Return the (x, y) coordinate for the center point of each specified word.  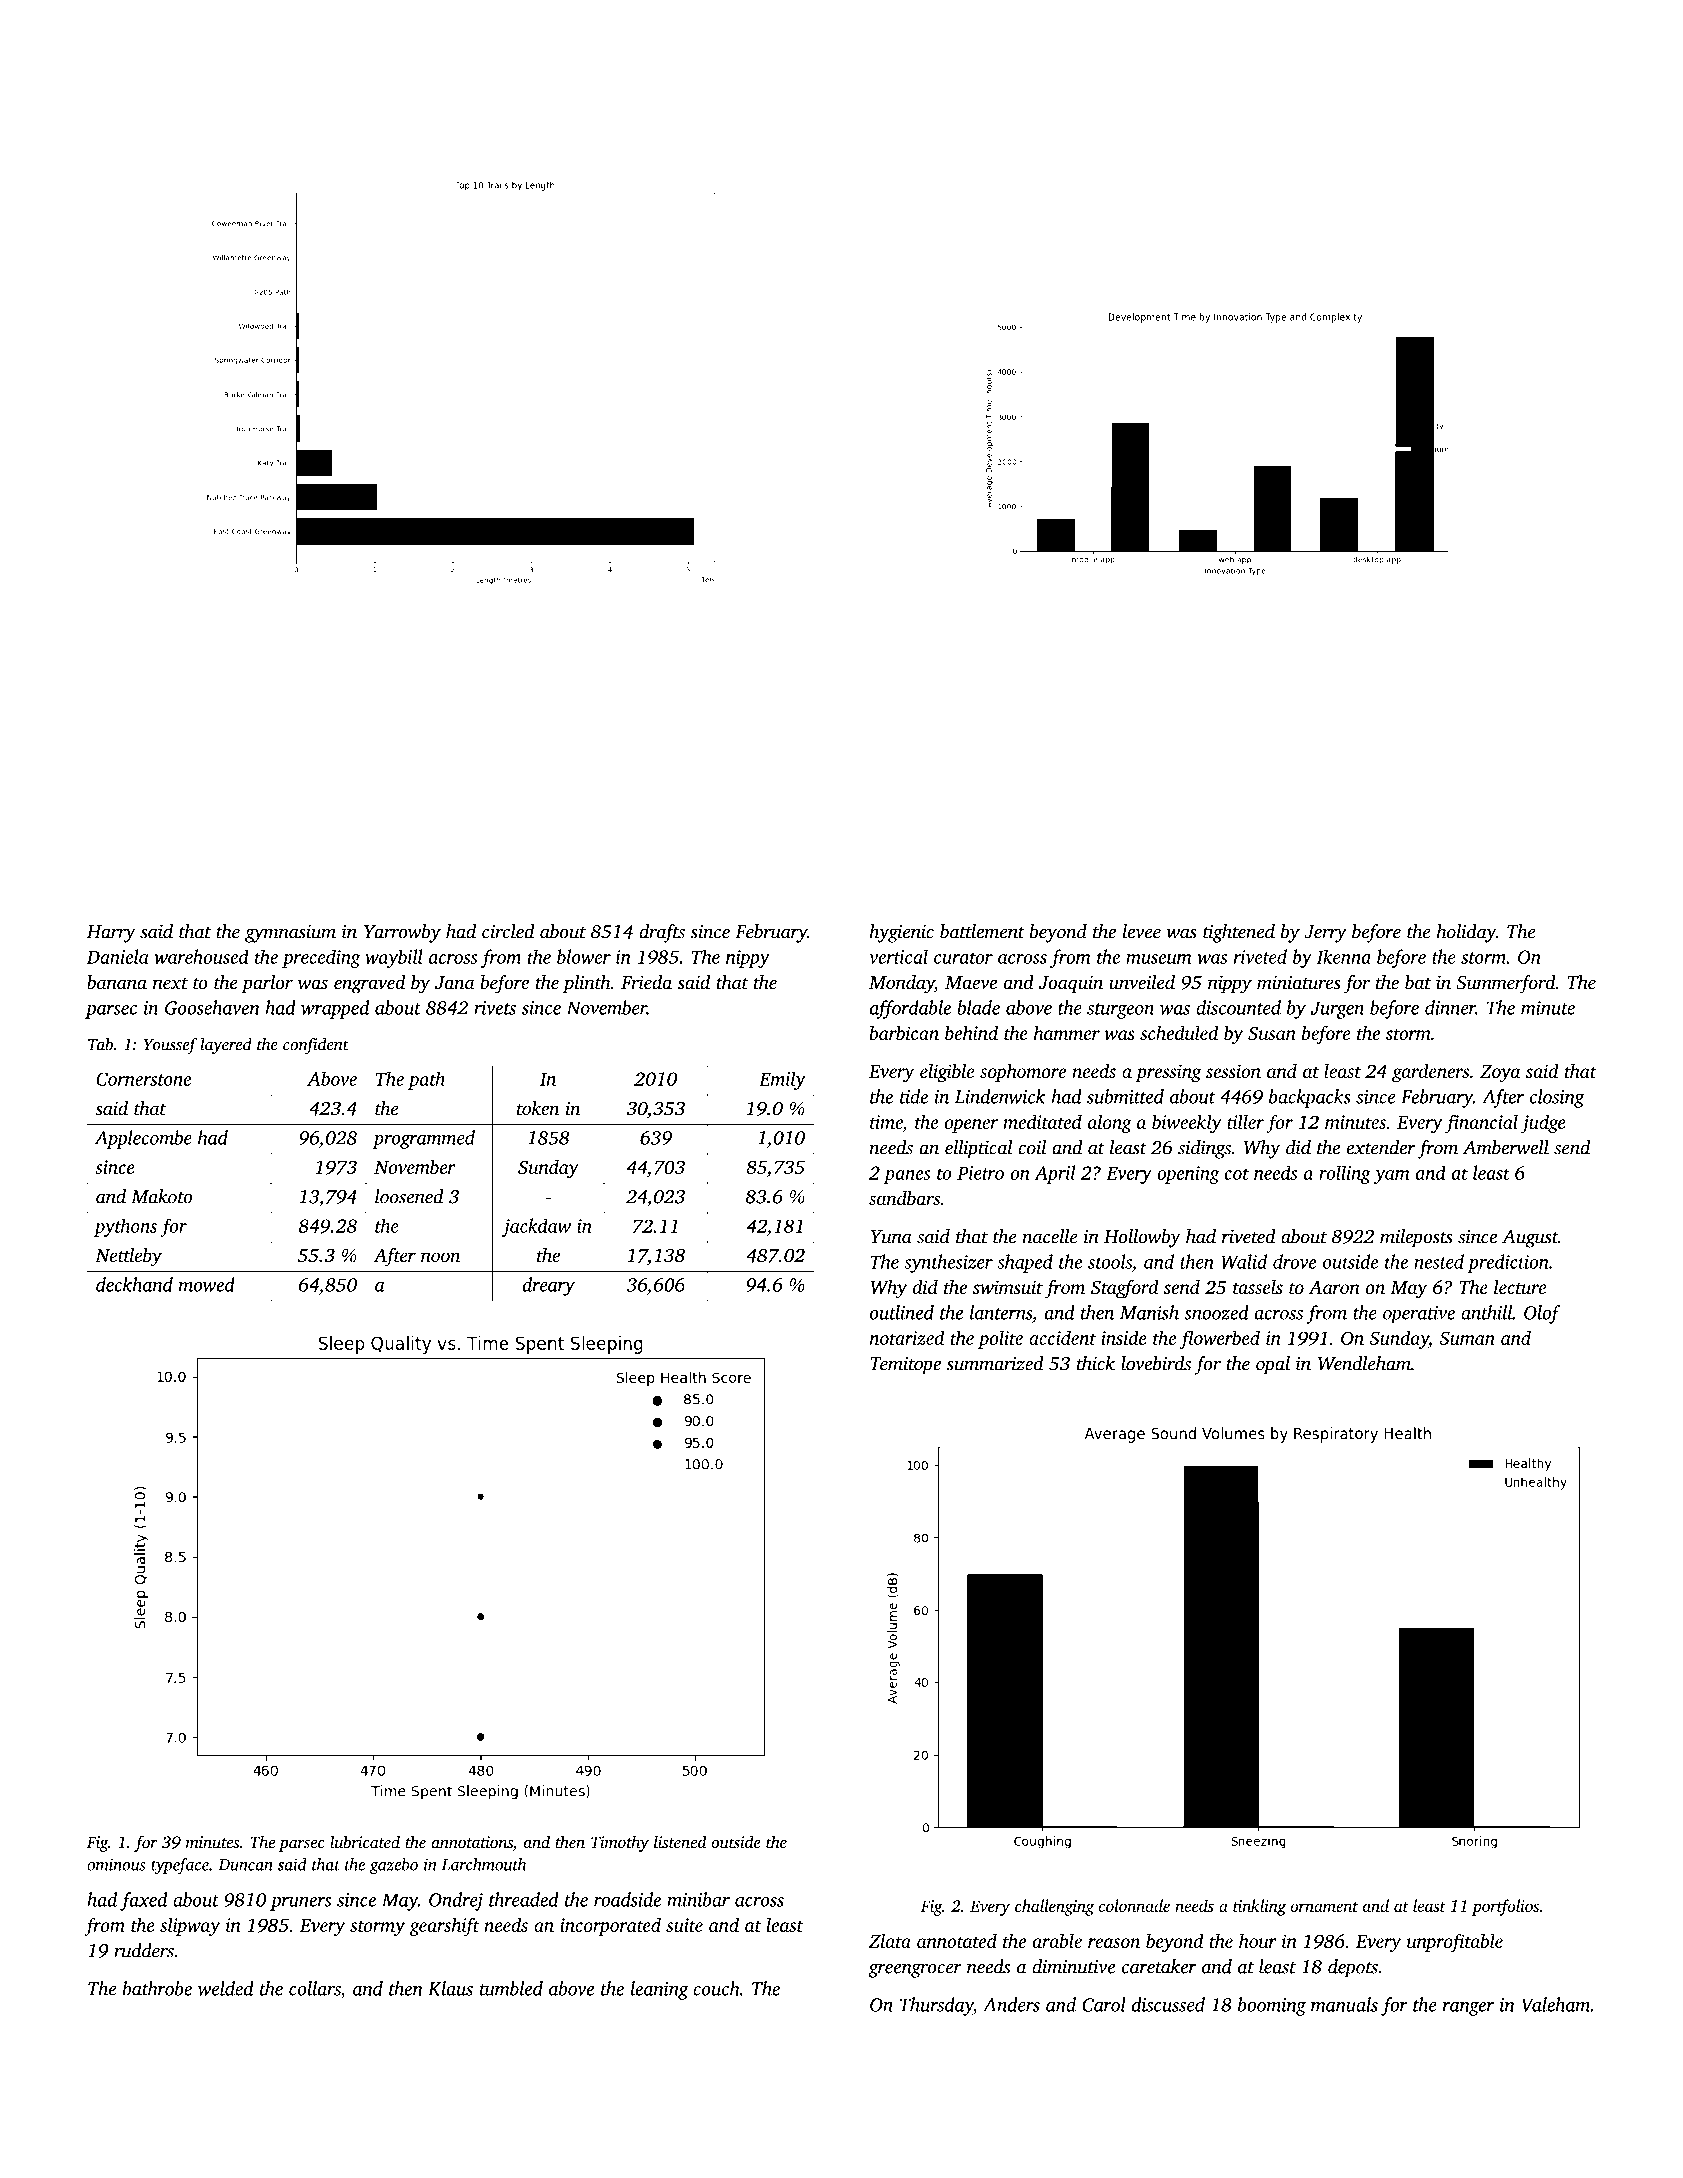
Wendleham (1364, 1363)
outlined (902, 1312)
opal (1273, 1365)
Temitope (905, 1366)
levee (1142, 931)
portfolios (1505, 1907)
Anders (1011, 2004)
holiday (1466, 933)
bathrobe (157, 1988)
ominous (116, 1864)
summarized (995, 1363)
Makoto (161, 1196)
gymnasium (290, 934)
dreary (548, 1286)
